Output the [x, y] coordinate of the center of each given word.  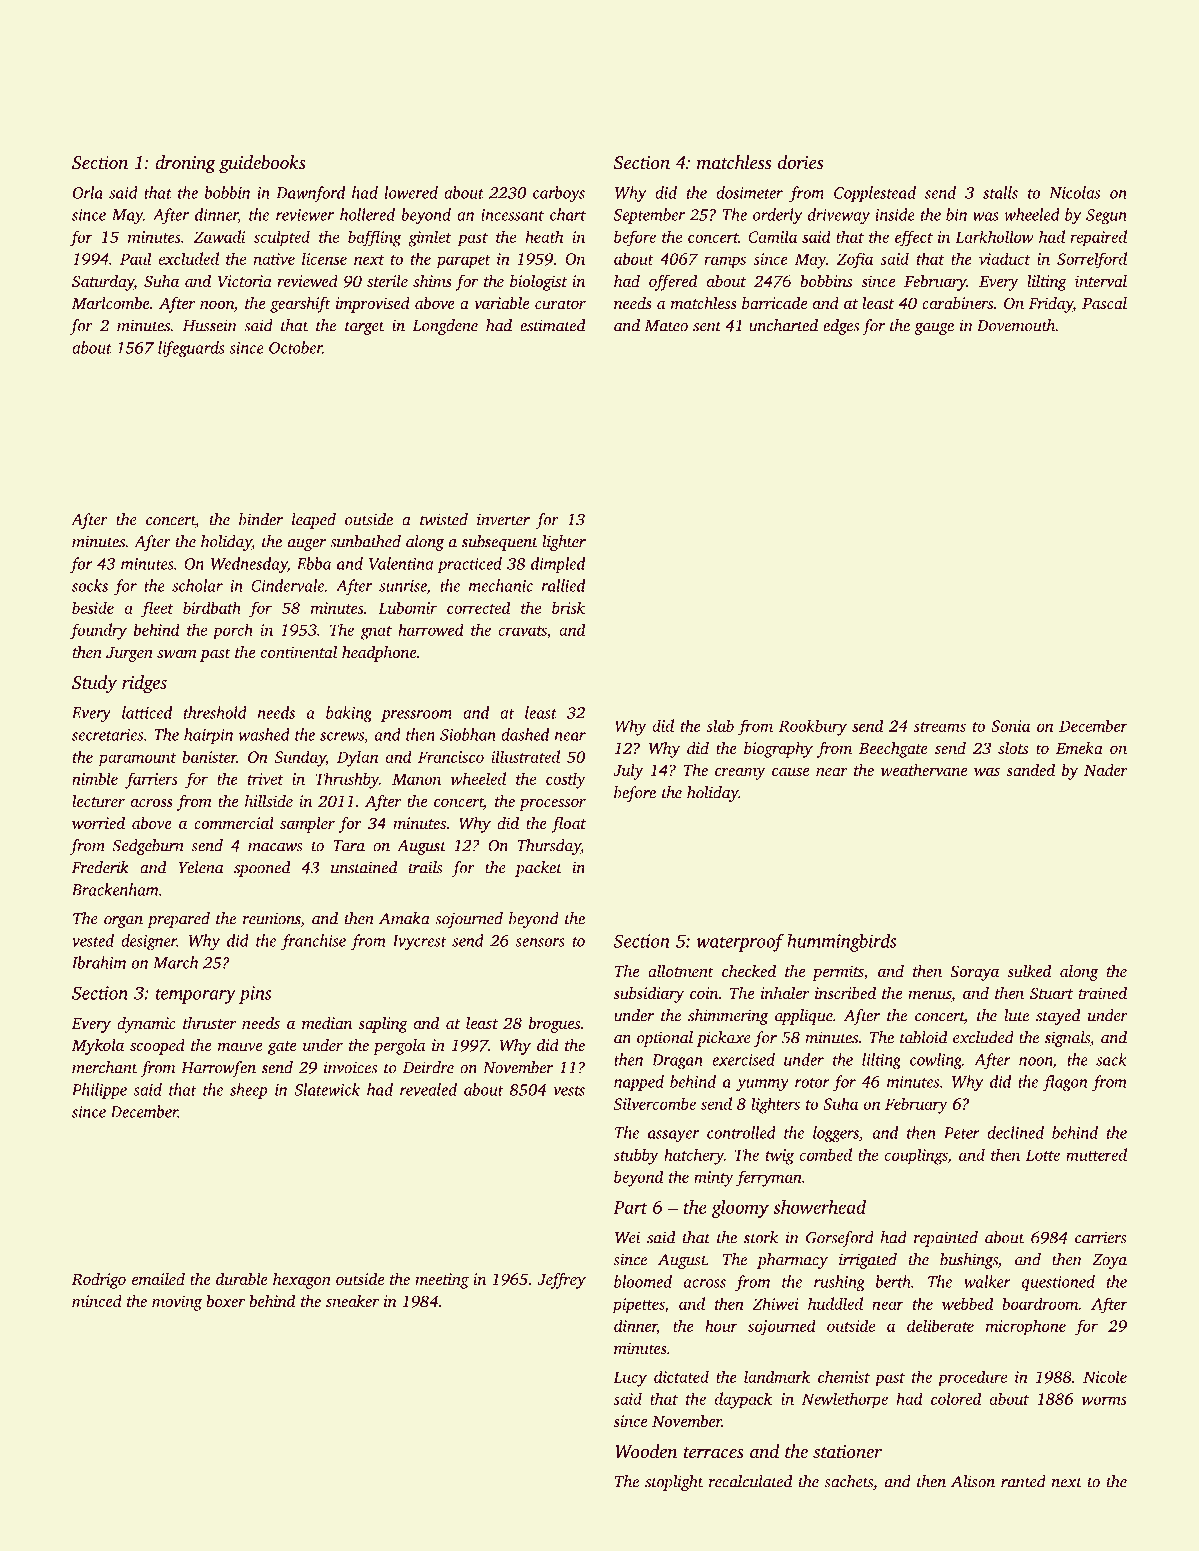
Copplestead [875, 194]
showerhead [819, 1207]
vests [569, 1091]
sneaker [352, 1301]
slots [1013, 748]
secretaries [107, 735]
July [628, 772]
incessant [512, 215]
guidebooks [262, 164]
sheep [248, 1091]
